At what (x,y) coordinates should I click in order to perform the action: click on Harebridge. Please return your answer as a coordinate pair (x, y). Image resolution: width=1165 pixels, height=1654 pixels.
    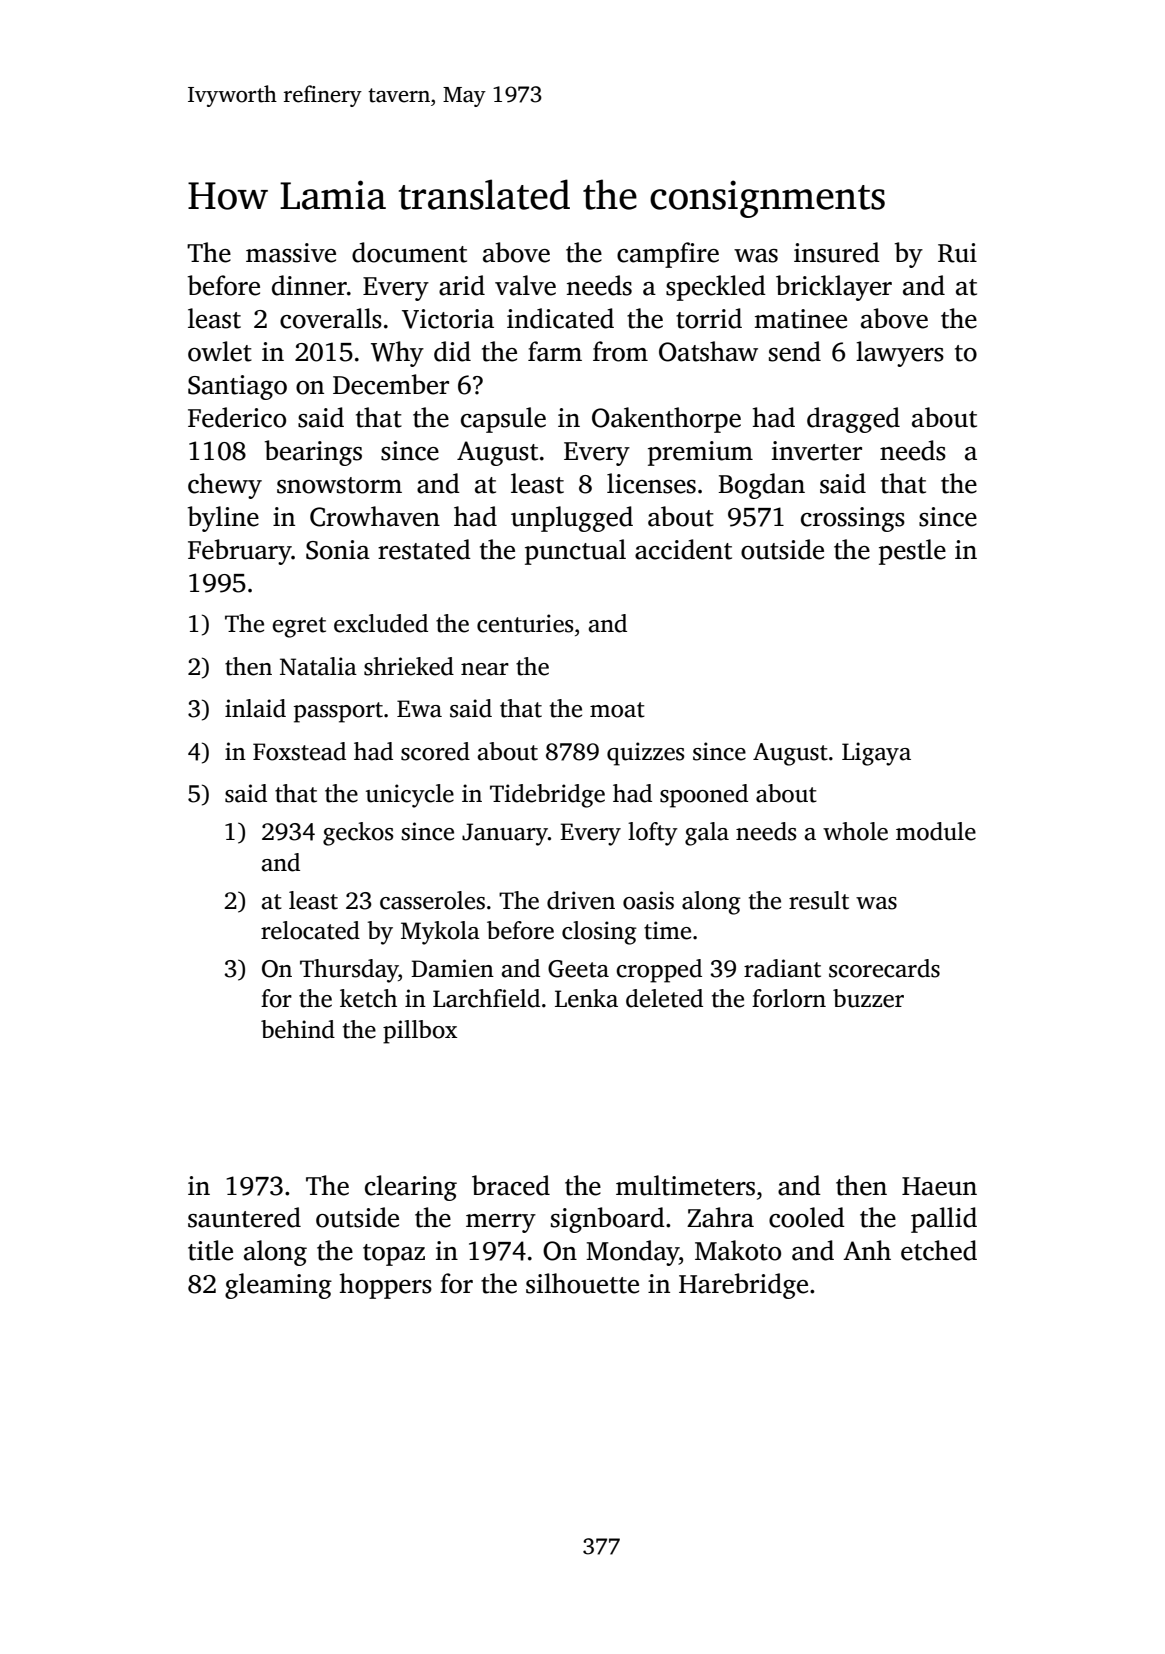
    Looking at the image, I should click on (743, 1286).
